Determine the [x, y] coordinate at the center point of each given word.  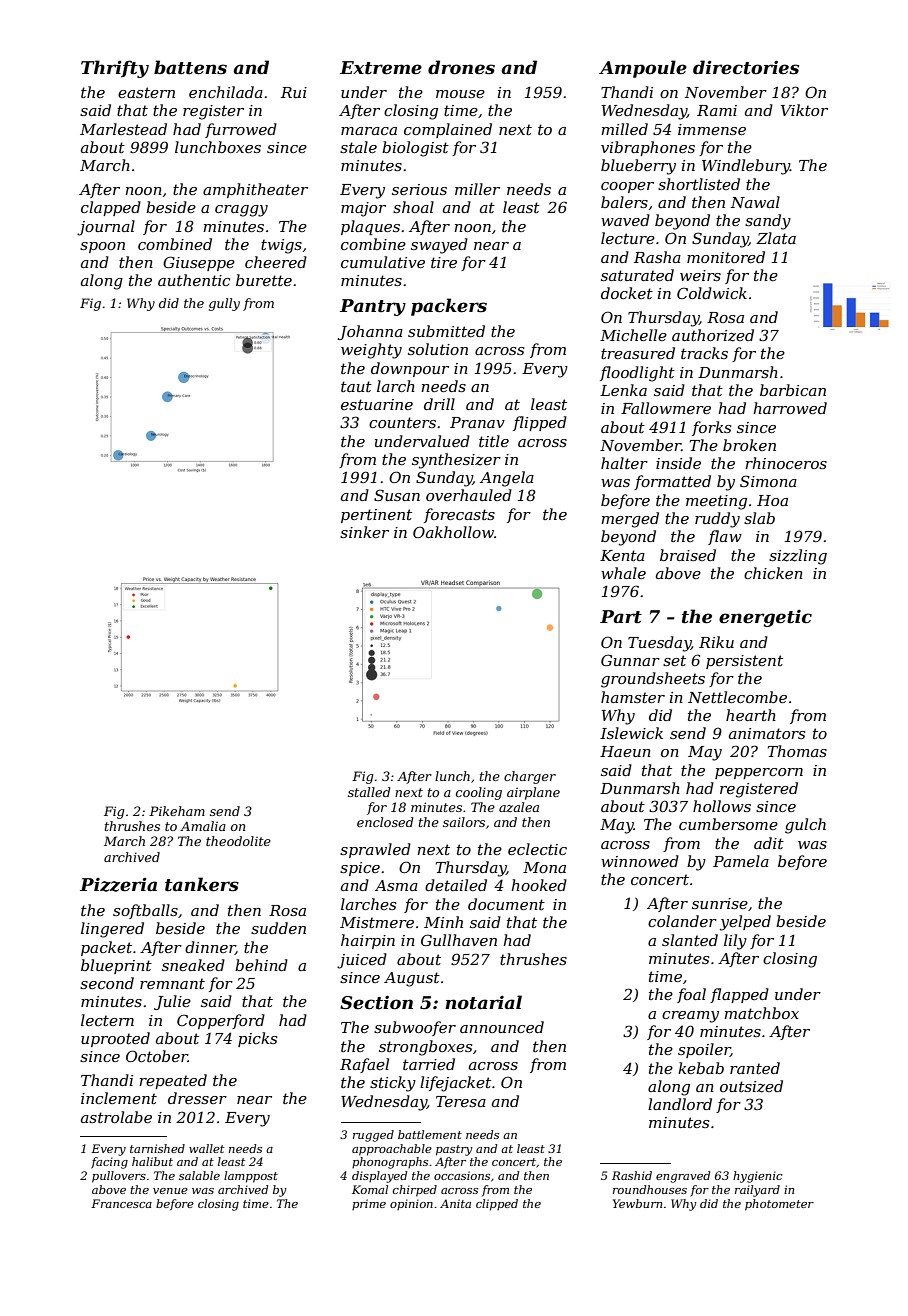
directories [746, 67]
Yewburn [637, 1203]
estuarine [377, 404]
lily [735, 942]
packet [106, 948]
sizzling [798, 557]
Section [376, 1002]
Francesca [121, 1203]
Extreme [381, 68]
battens [190, 67]
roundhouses [650, 1189]
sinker [364, 532]
